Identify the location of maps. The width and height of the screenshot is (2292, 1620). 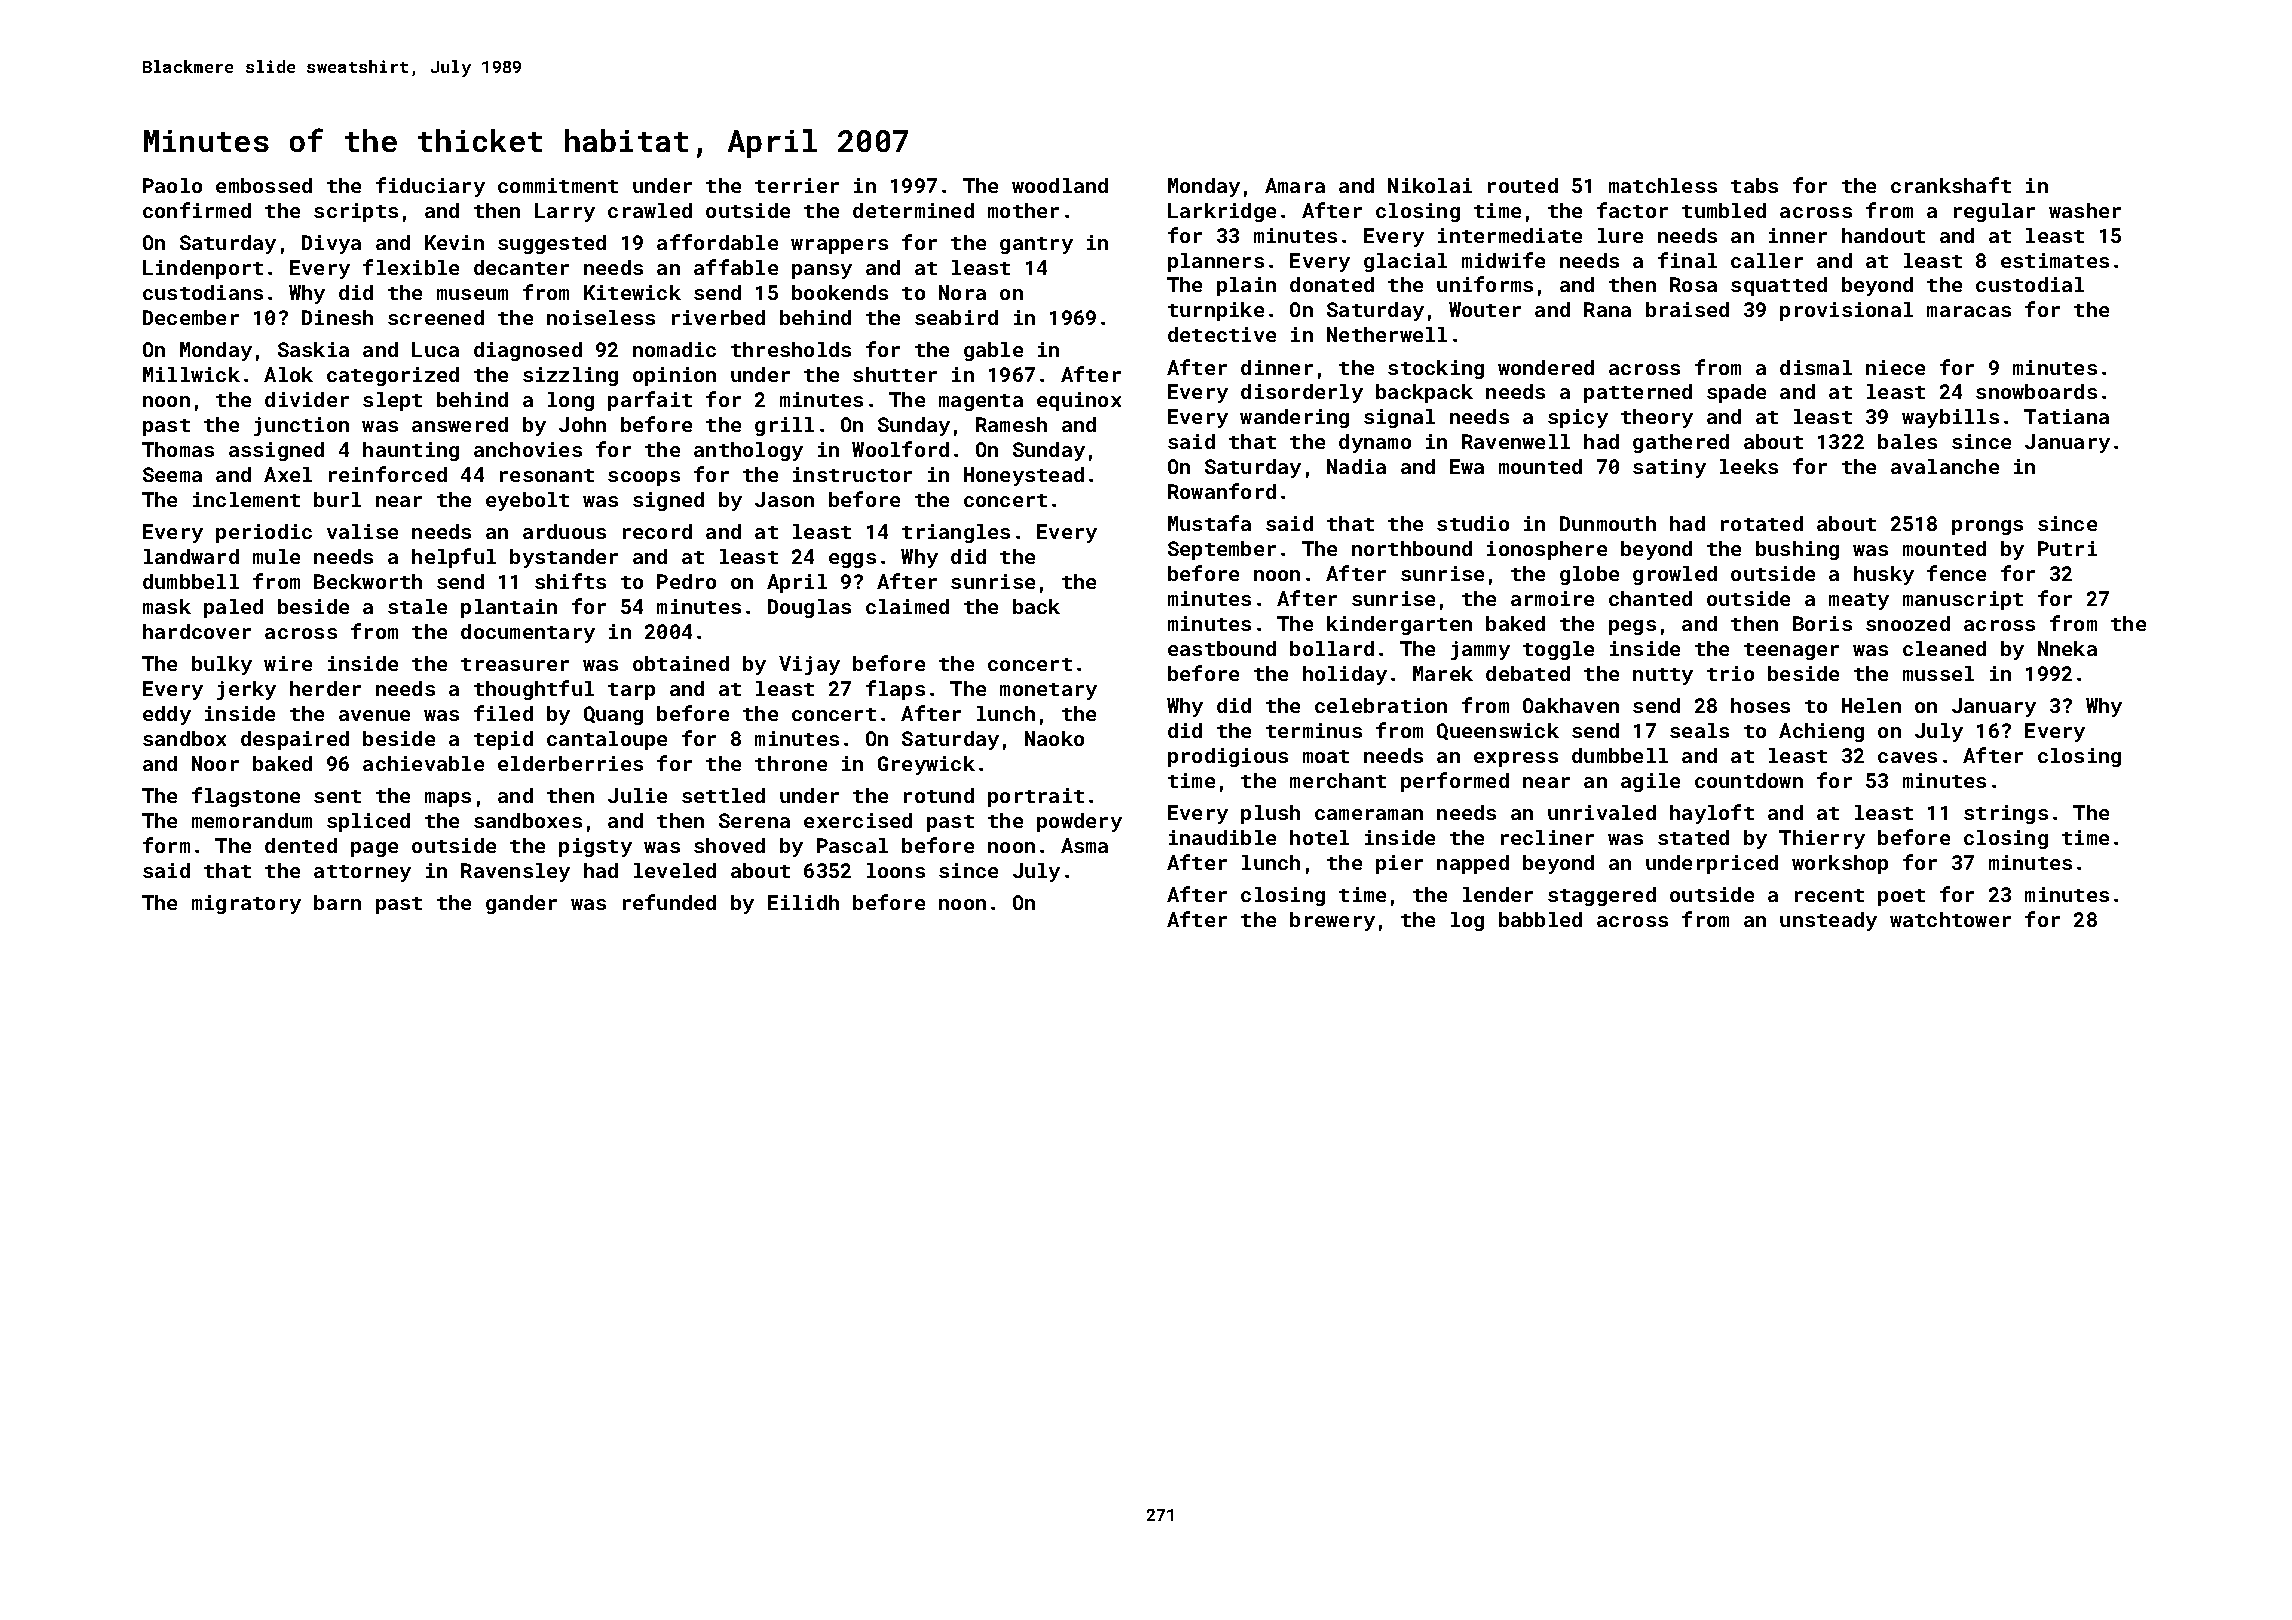
(448, 799).
